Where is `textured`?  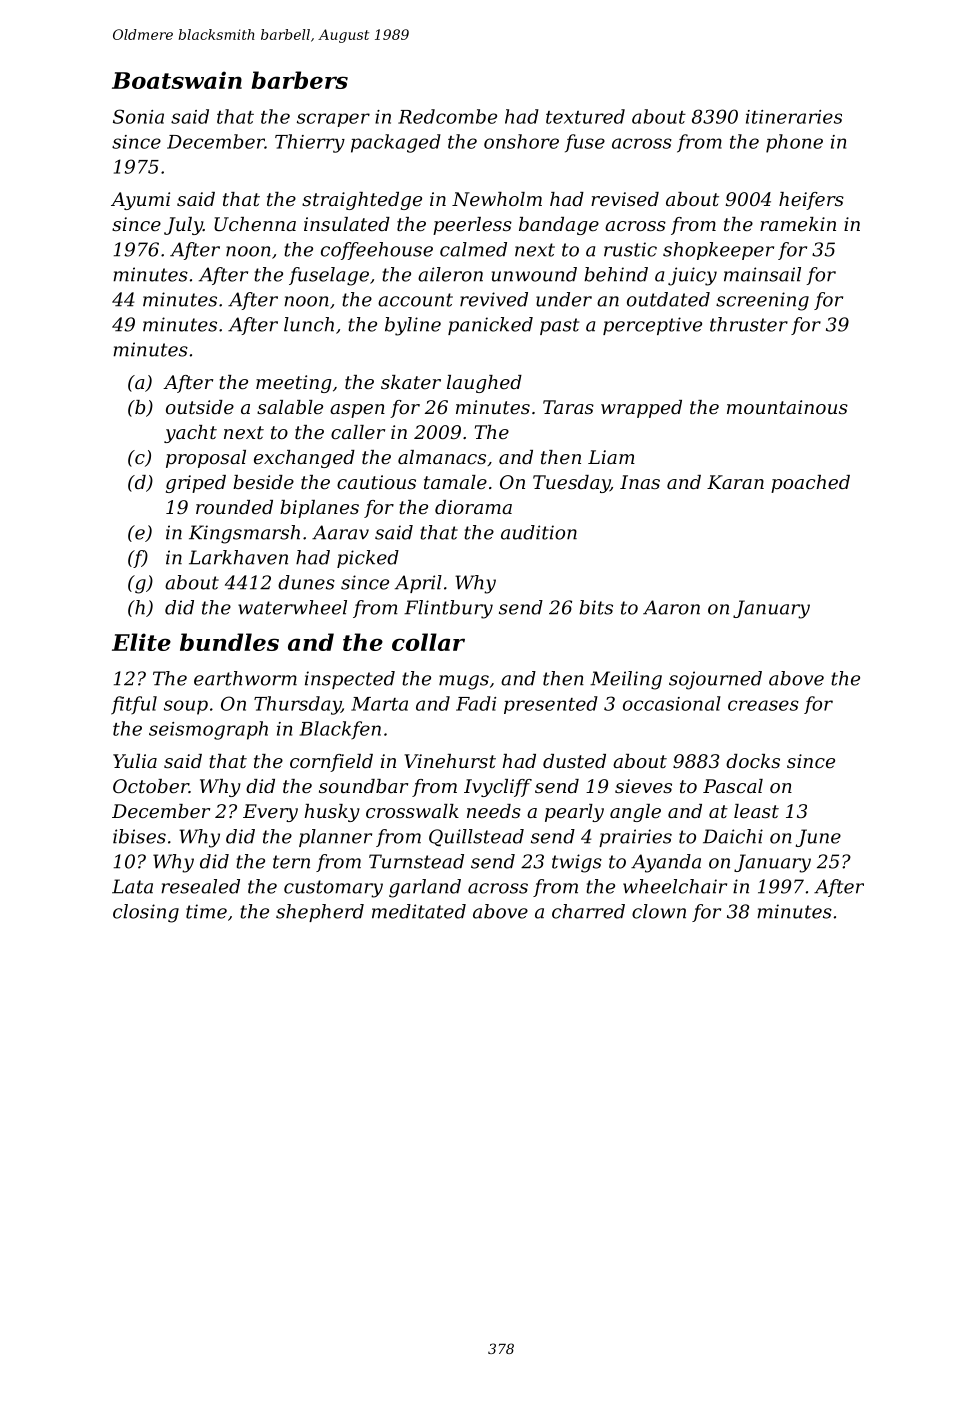
textured is located at coordinates (585, 116).
